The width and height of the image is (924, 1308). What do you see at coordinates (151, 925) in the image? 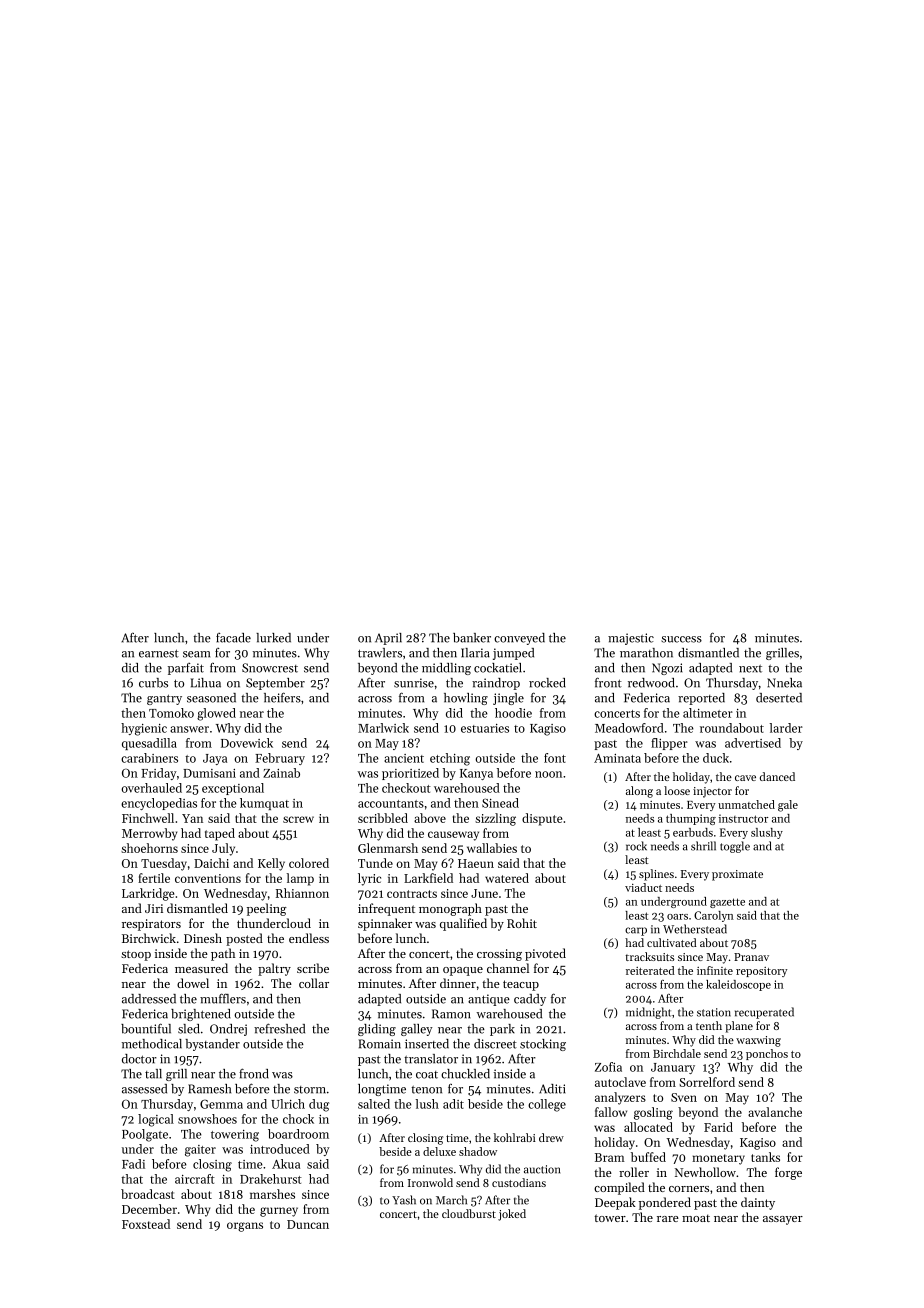
I see `respirators` at bounding box center [151, 925].
